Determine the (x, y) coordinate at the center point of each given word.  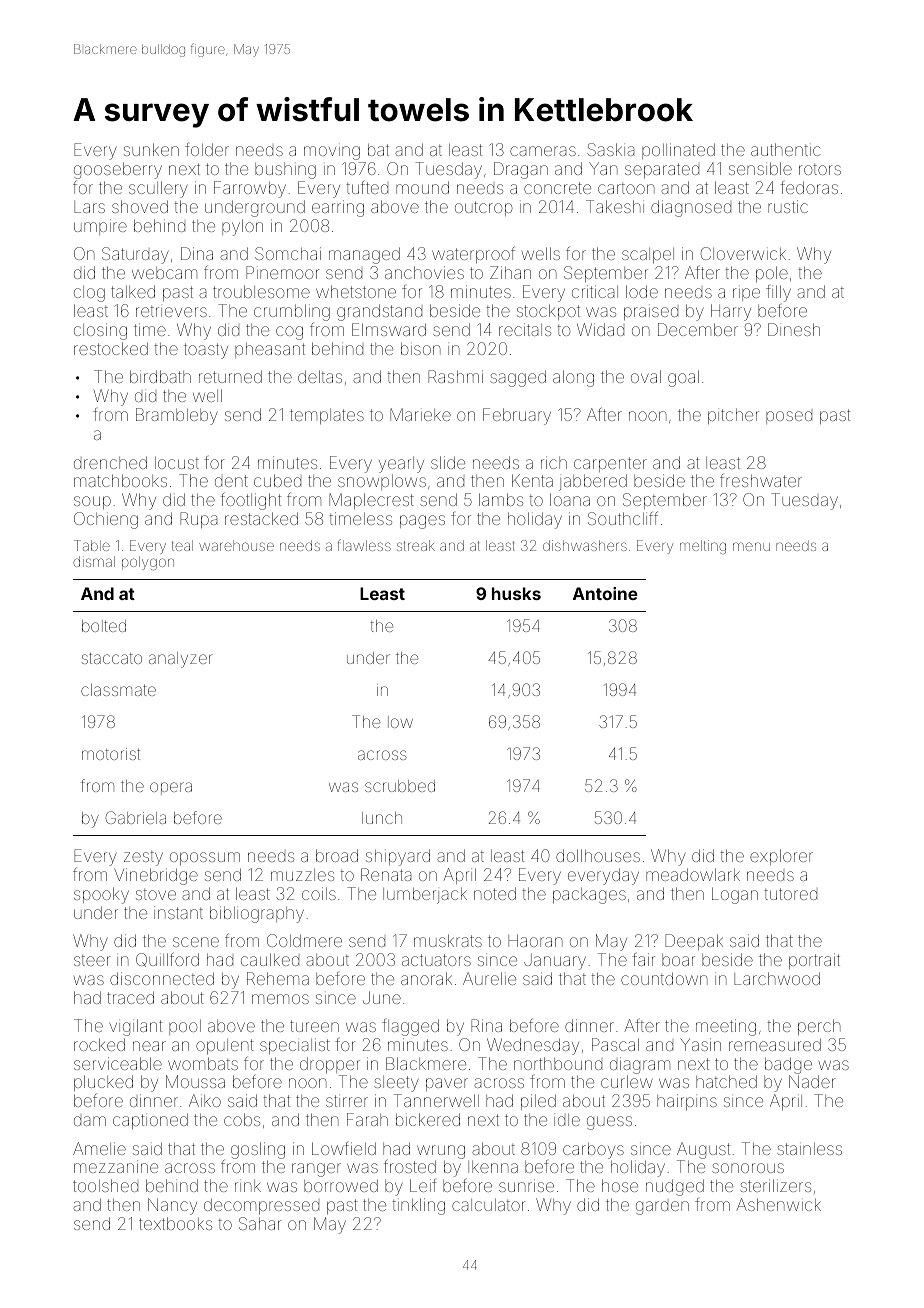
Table (92, 545)
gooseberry (118, 170)
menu (751, 546)
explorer (781, 857)
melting (703, 547)
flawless (364, 545)
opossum (205, 858)
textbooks (175, 1223)
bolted (104, 626)
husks (516, 593)
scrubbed (400, 786)
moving (332, 153)
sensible (760, 168)
